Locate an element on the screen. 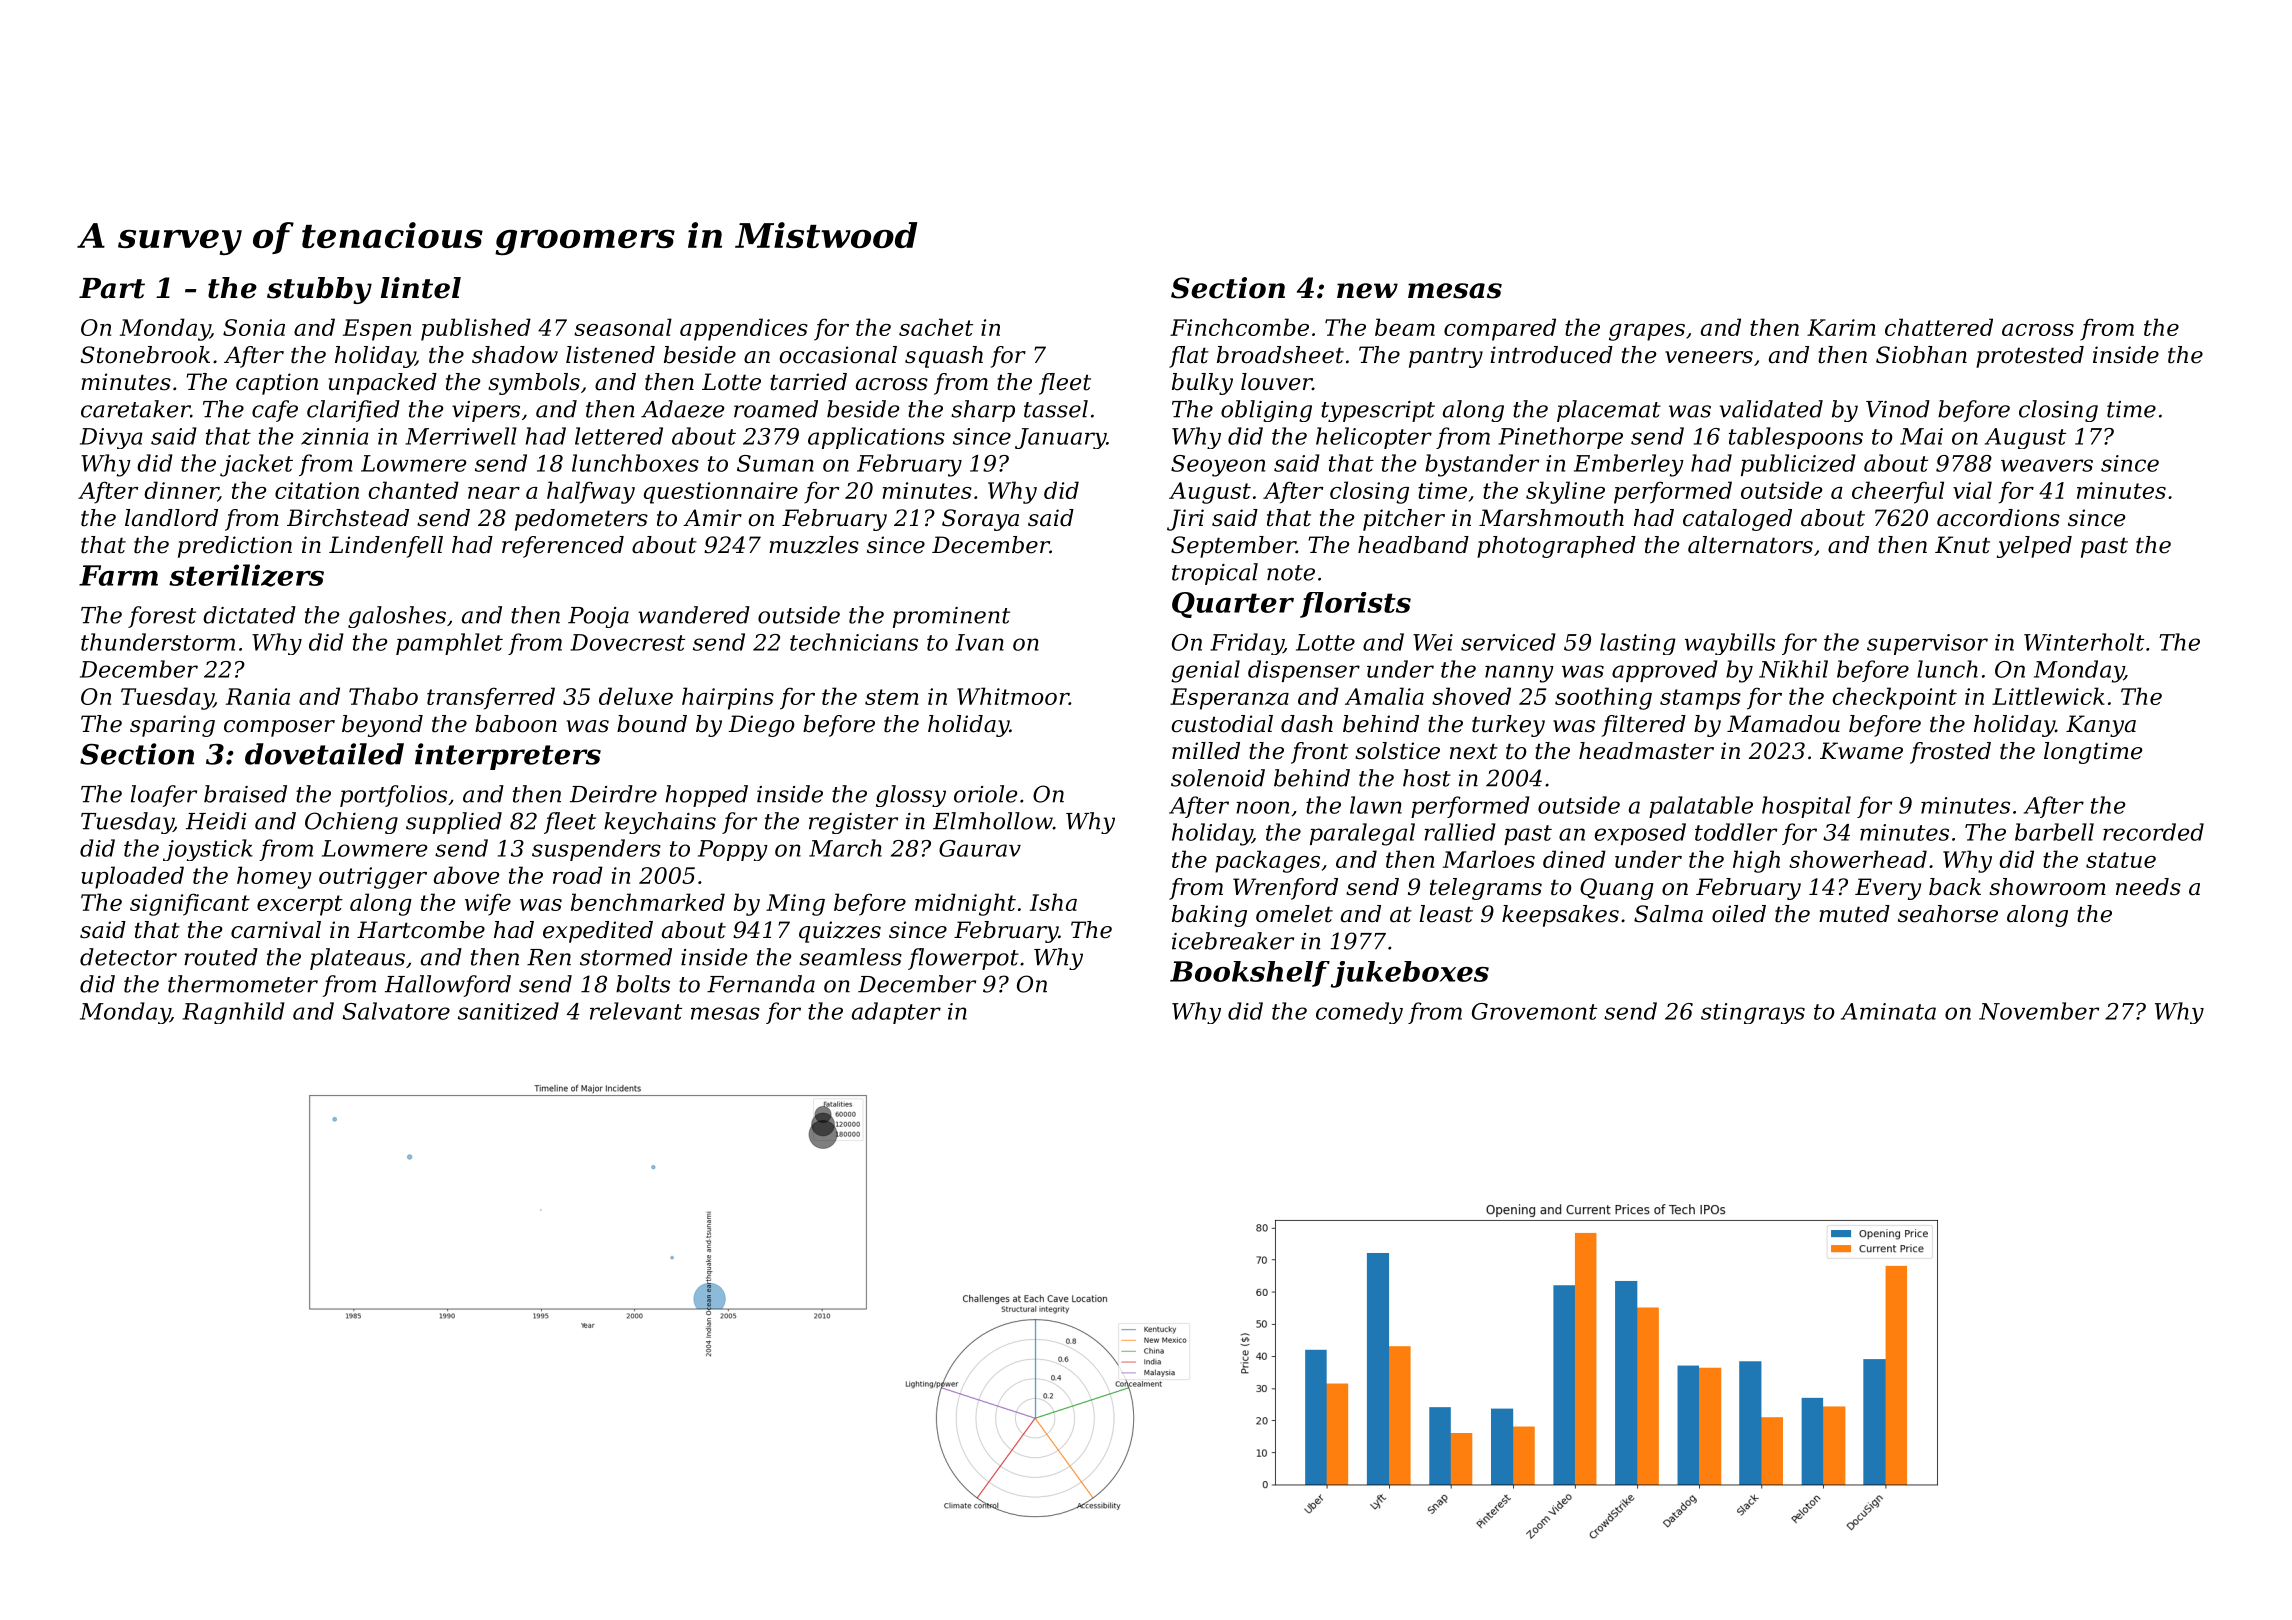  Diego is located at coordinates (762, 726).
